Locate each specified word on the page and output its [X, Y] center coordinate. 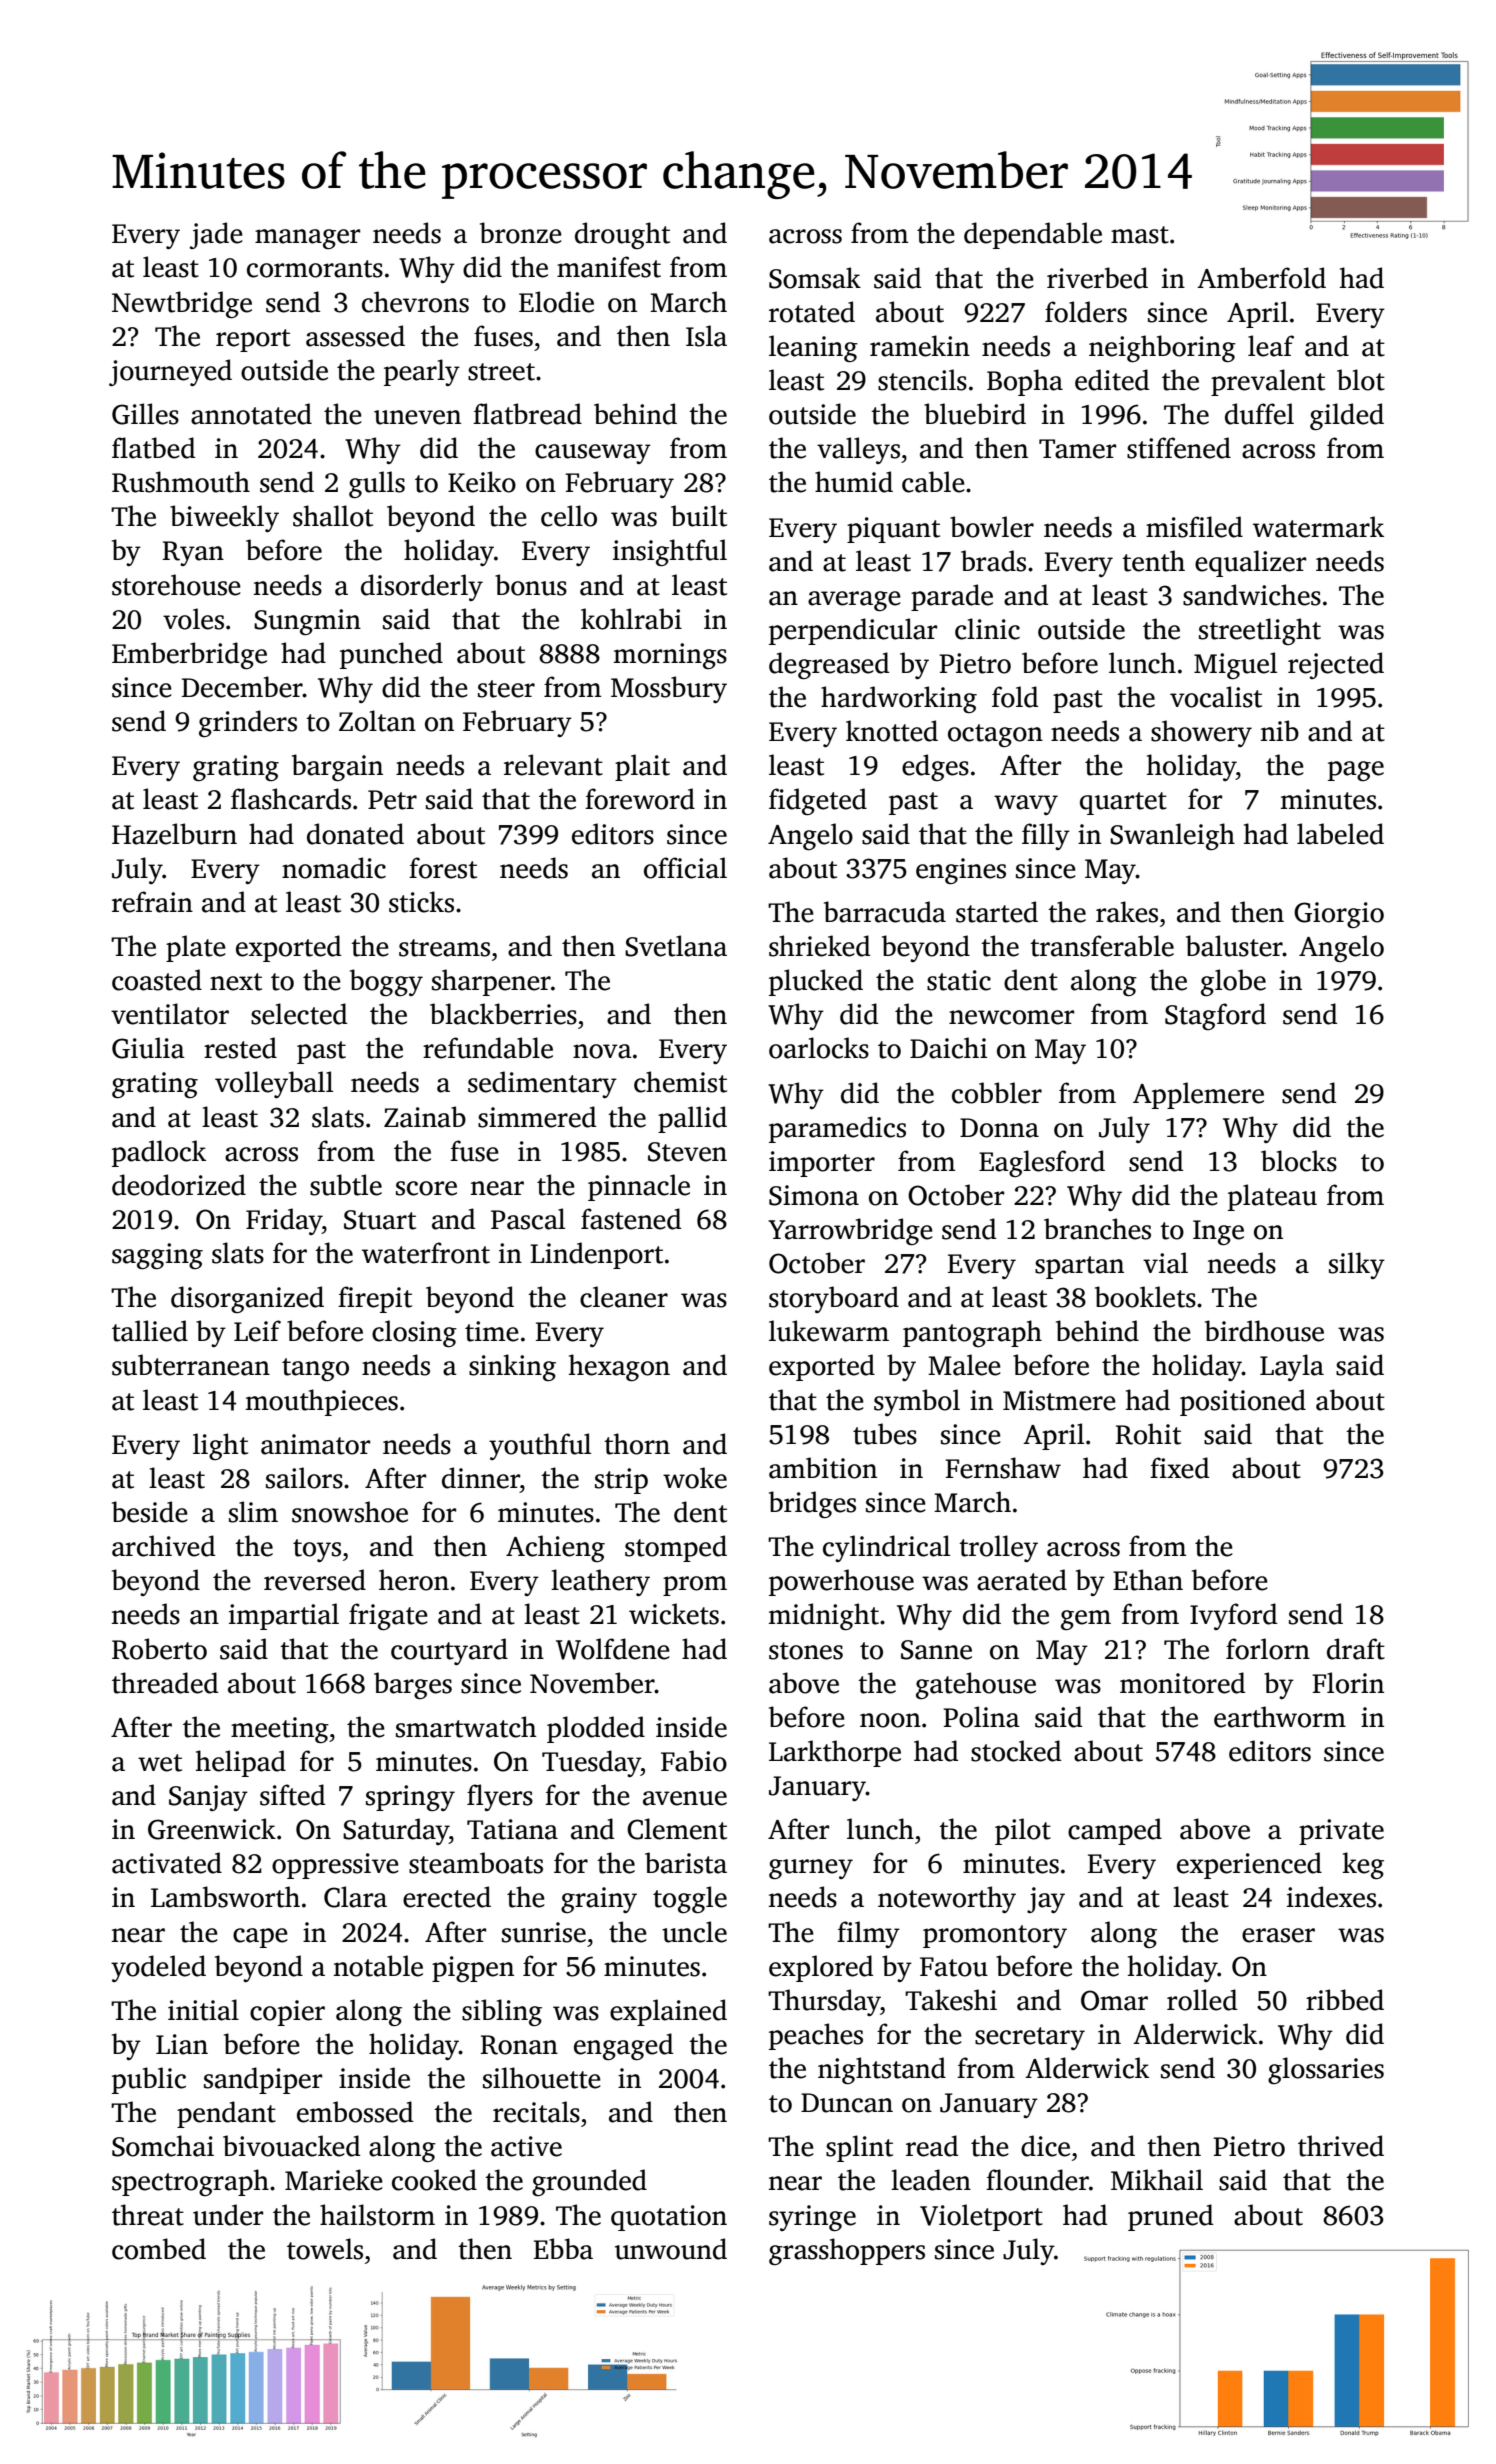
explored [821, 1968]
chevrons [415, 302]
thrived [1341, 2146]
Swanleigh [1172, 836]
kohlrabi [631, 619]
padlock [159, 1153]
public [149, 2080]
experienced [1249, 1865]
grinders [248, 723]
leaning [813, 348]
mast [1140, 235]
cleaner [624, 1297]
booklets [1145, 1297]
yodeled [158, 1968]
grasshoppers [847, 2251]
